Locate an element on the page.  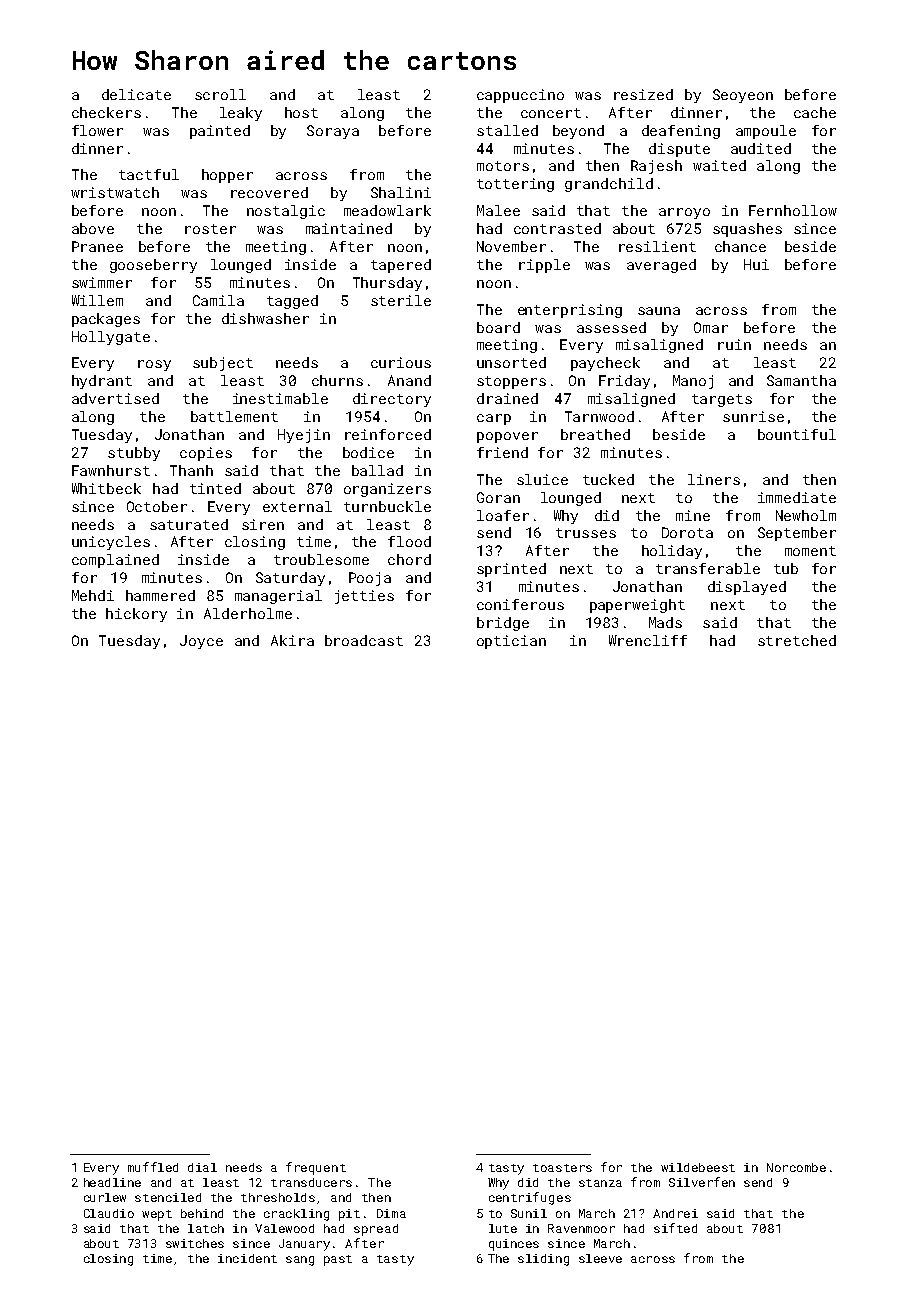
rosy is located at coordinates (154, 365).
